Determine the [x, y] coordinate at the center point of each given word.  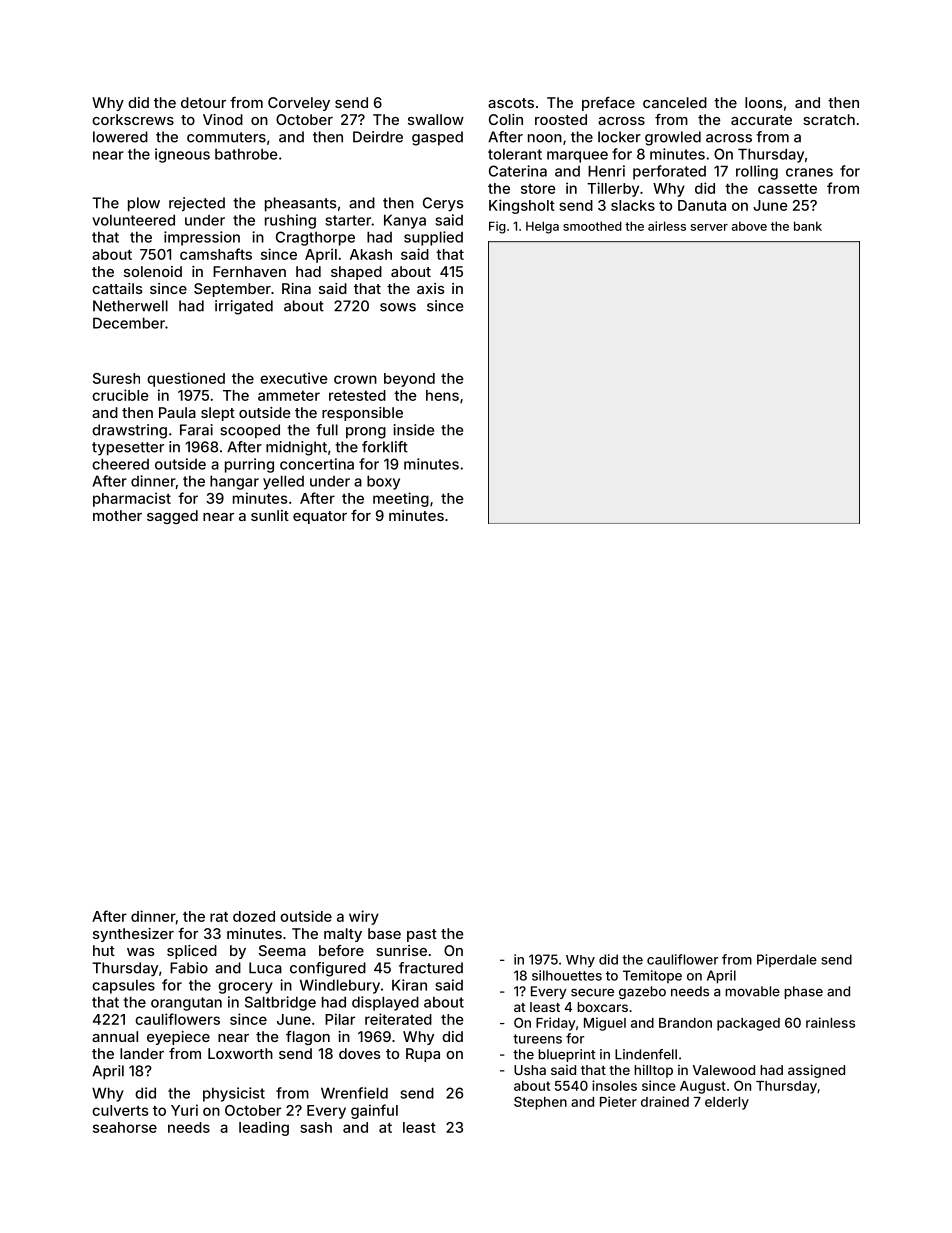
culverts [120, 1110]
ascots [511, 103]
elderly [727, 1103]
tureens [537, 1039]
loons [764, 102]
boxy [383, 482]
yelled [283, 482]
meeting [401, 499]
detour [203, 102]
